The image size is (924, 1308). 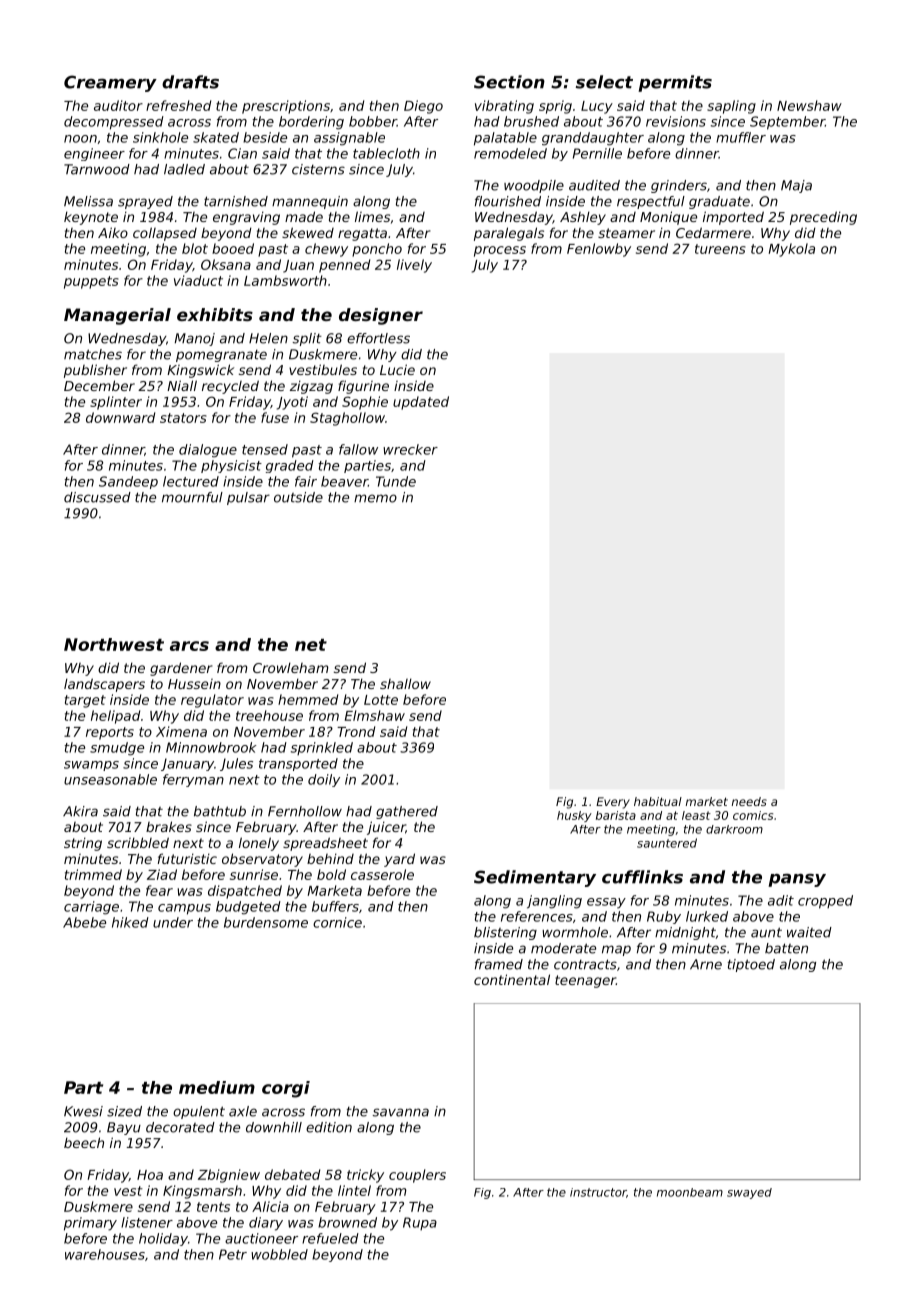 I want to click on Fenlowby, so click(x=599, y=250).
